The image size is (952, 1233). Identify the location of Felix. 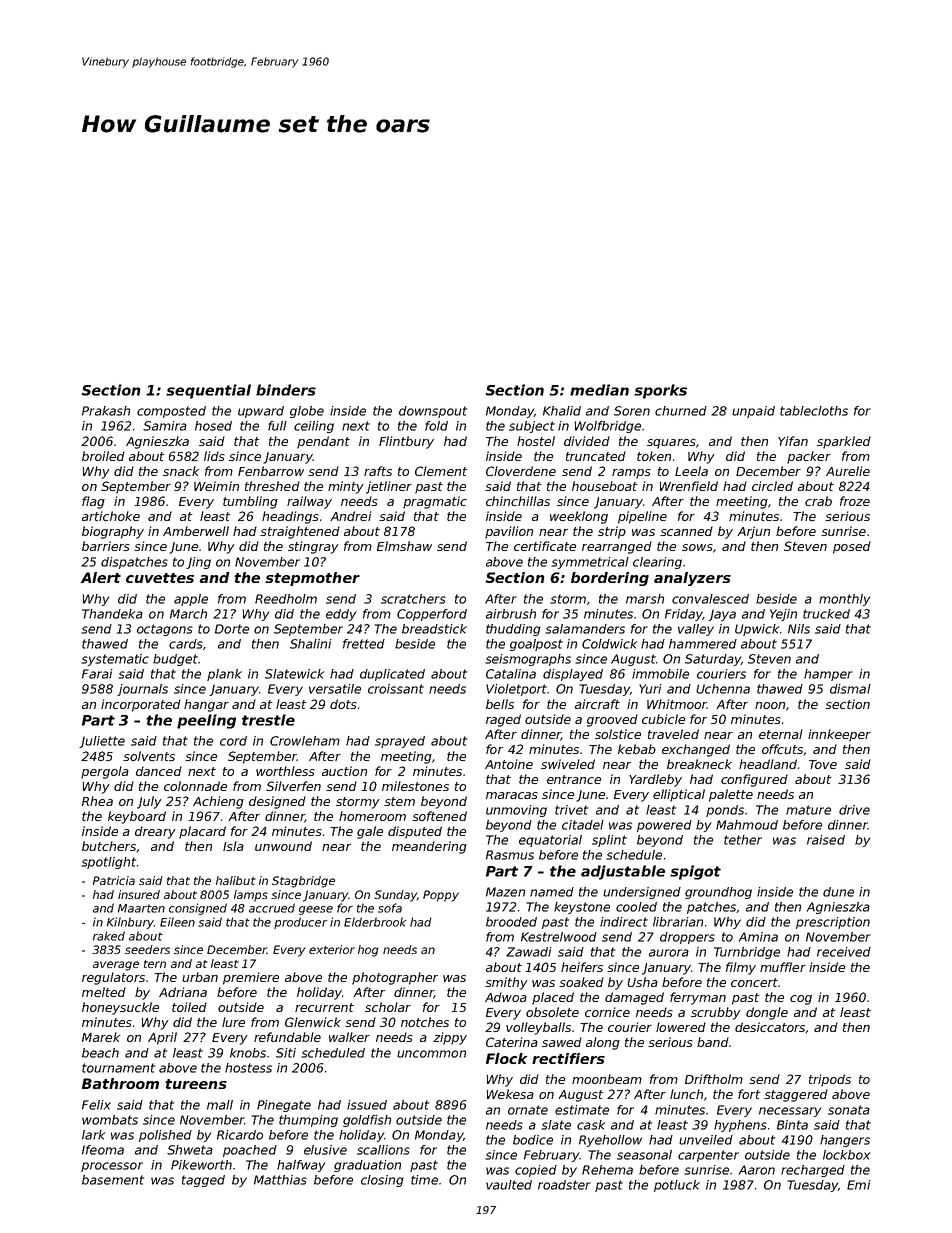
(96, 1105).
